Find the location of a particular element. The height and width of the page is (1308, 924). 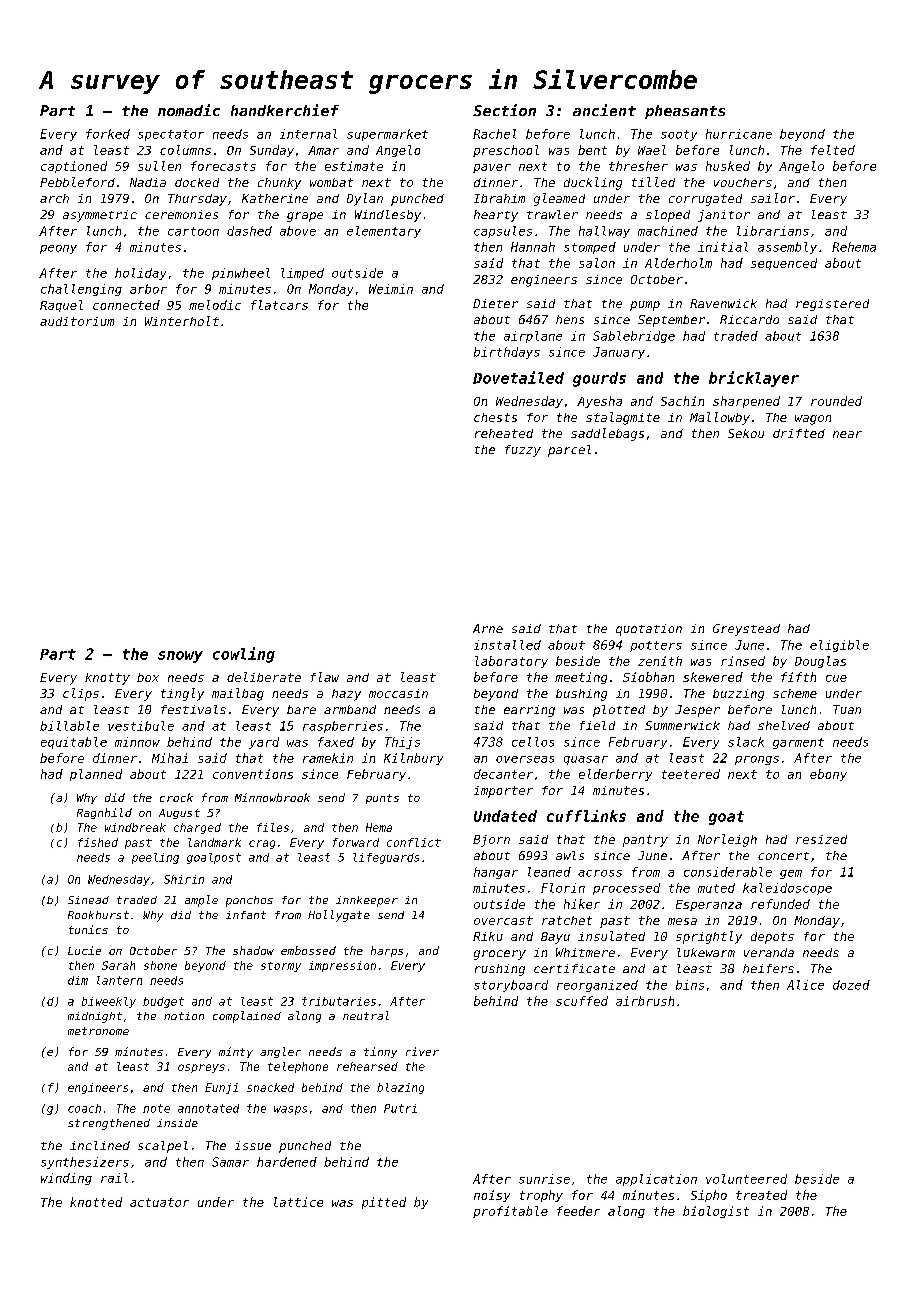

snowy is located at coordinates (180, 657).
